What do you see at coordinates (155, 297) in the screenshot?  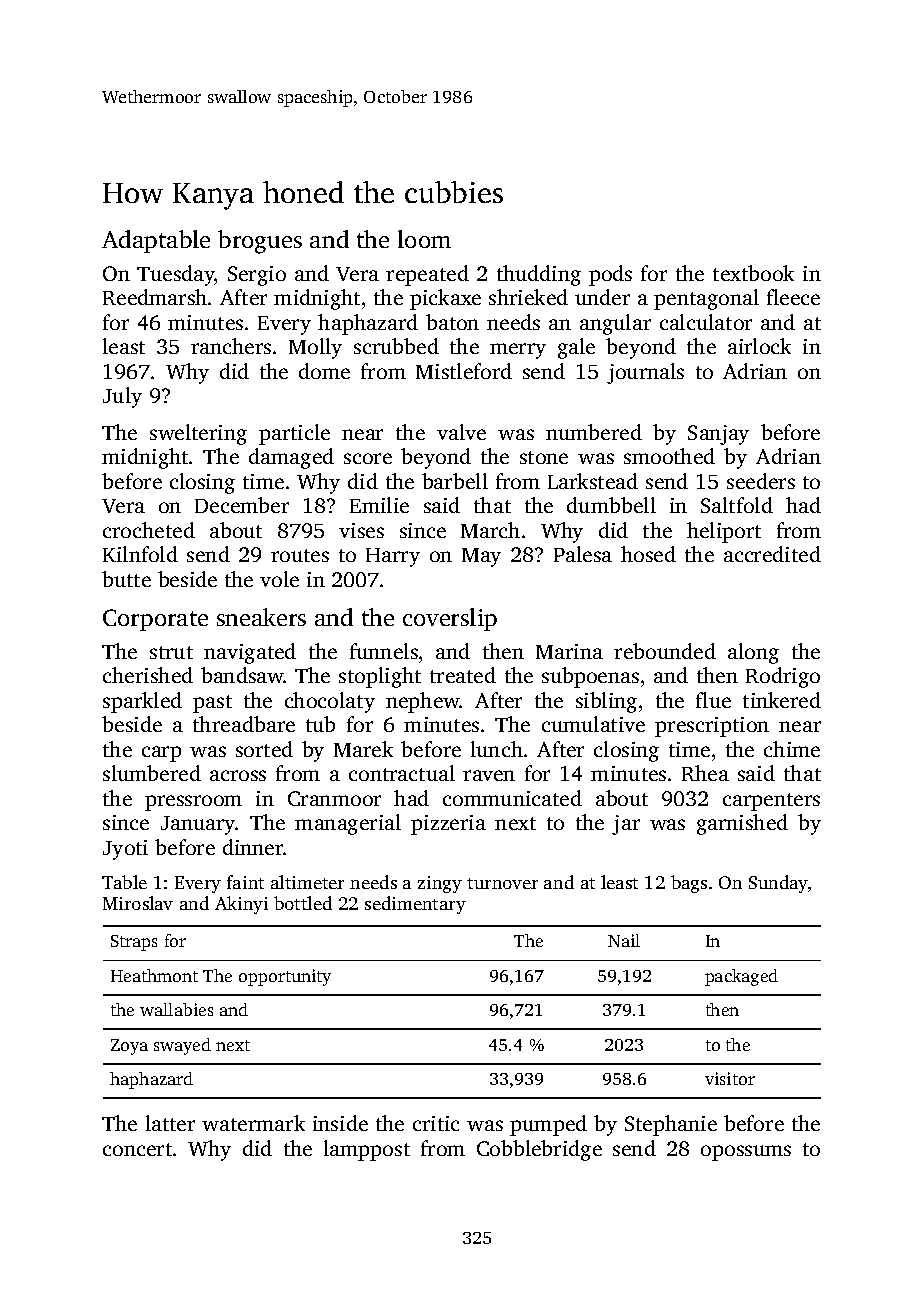 I see `Reedmarsh` at bounding box center [155, 297].
